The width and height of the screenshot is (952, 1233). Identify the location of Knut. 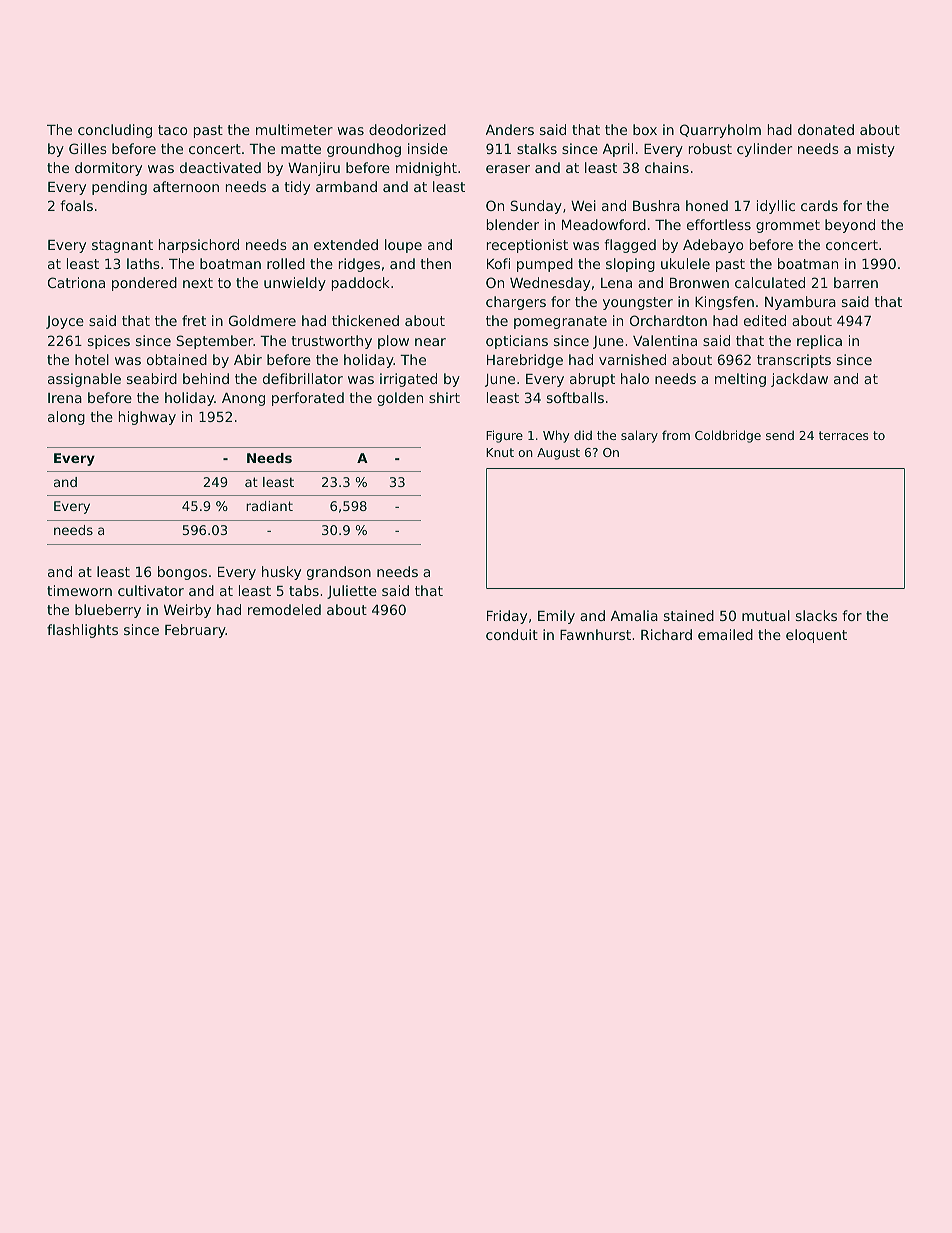
(500, 452).
